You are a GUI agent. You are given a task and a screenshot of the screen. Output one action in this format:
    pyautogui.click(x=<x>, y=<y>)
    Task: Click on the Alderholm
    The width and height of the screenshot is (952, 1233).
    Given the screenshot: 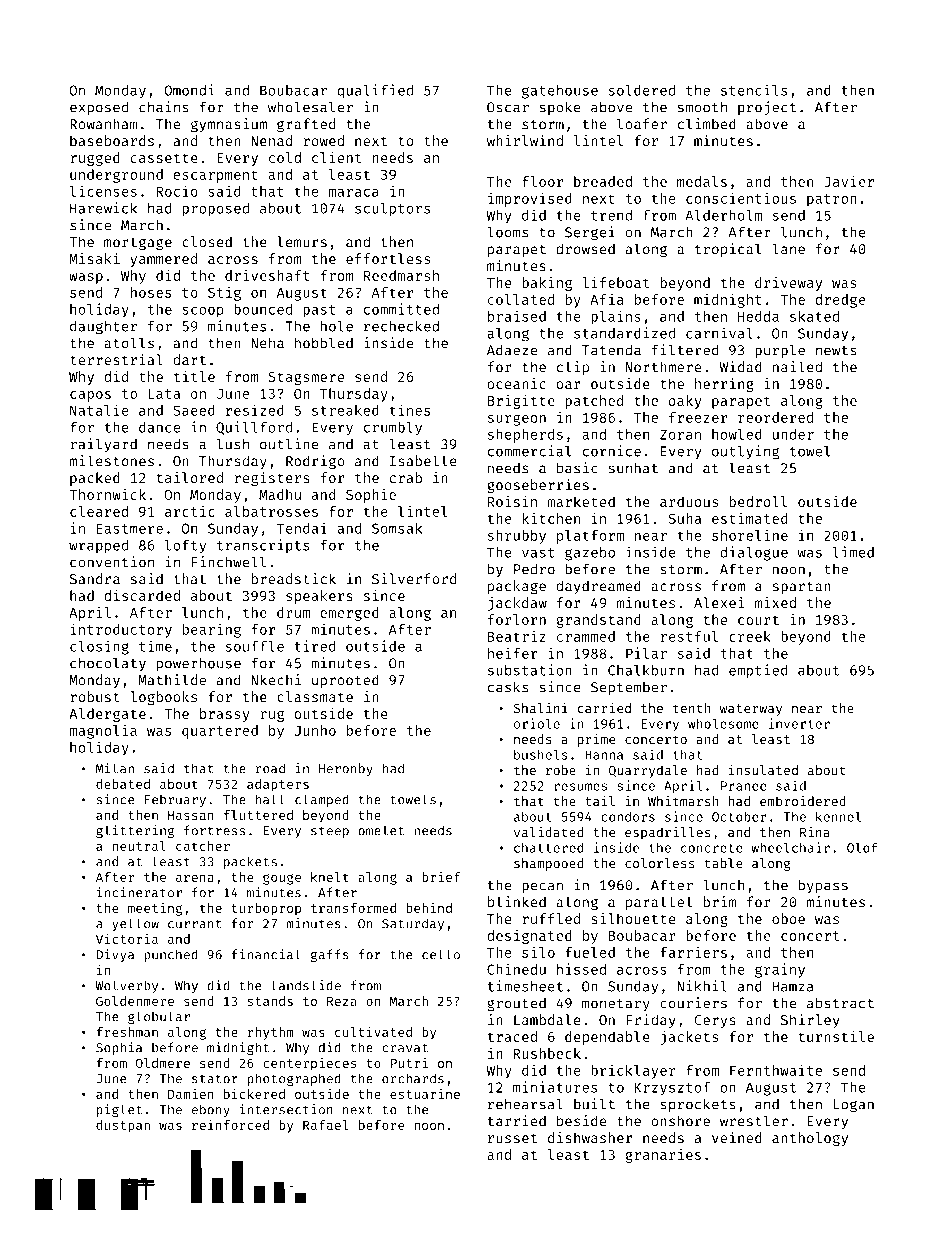 What is the action you would take?
    pyautogui.click(x=723, y=215)
